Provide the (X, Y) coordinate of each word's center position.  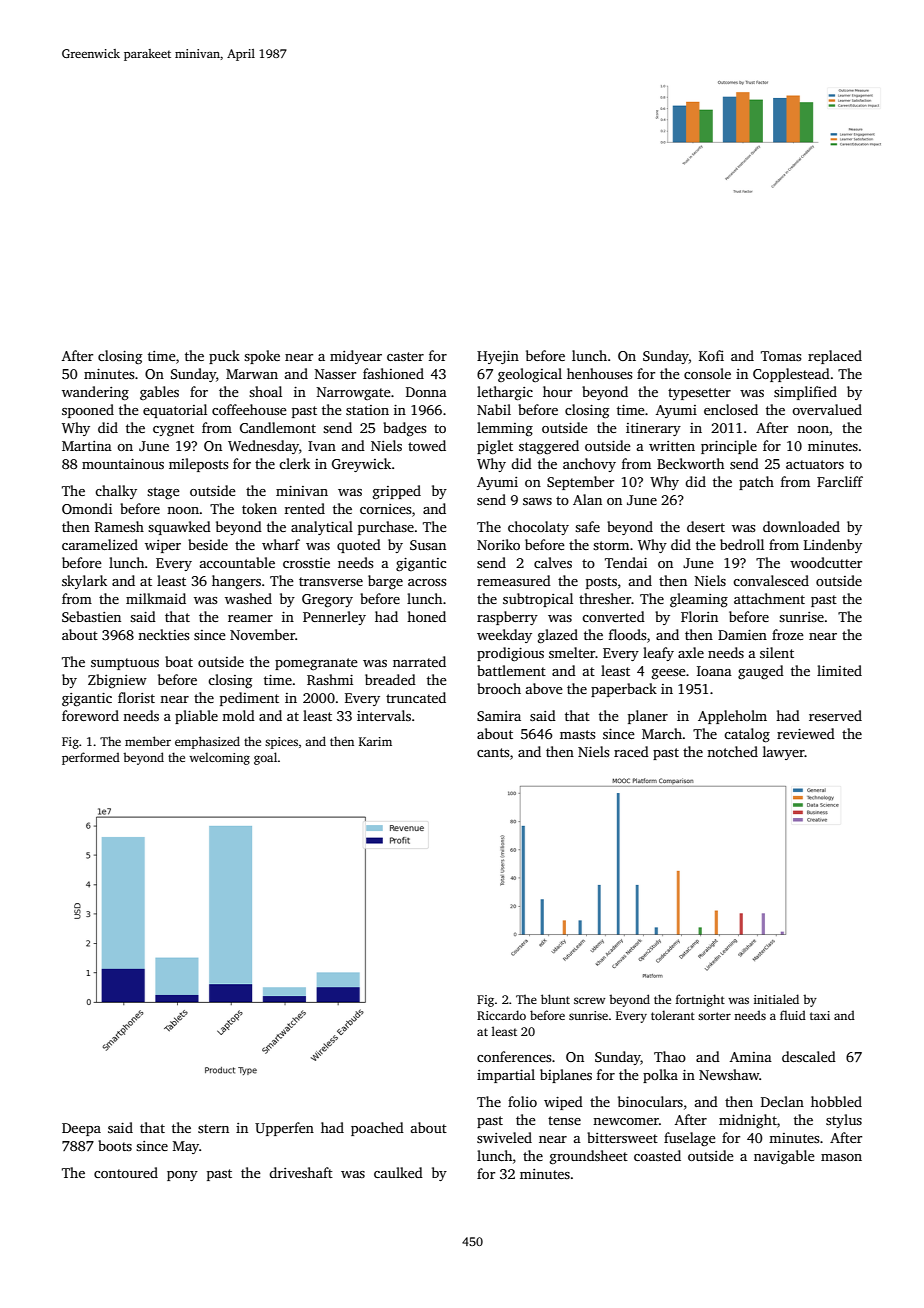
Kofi (711, 355)
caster (405, 356)
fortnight (700, 1000)
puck (224, 357)
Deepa (81, 1129)
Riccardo (501, 1015)
